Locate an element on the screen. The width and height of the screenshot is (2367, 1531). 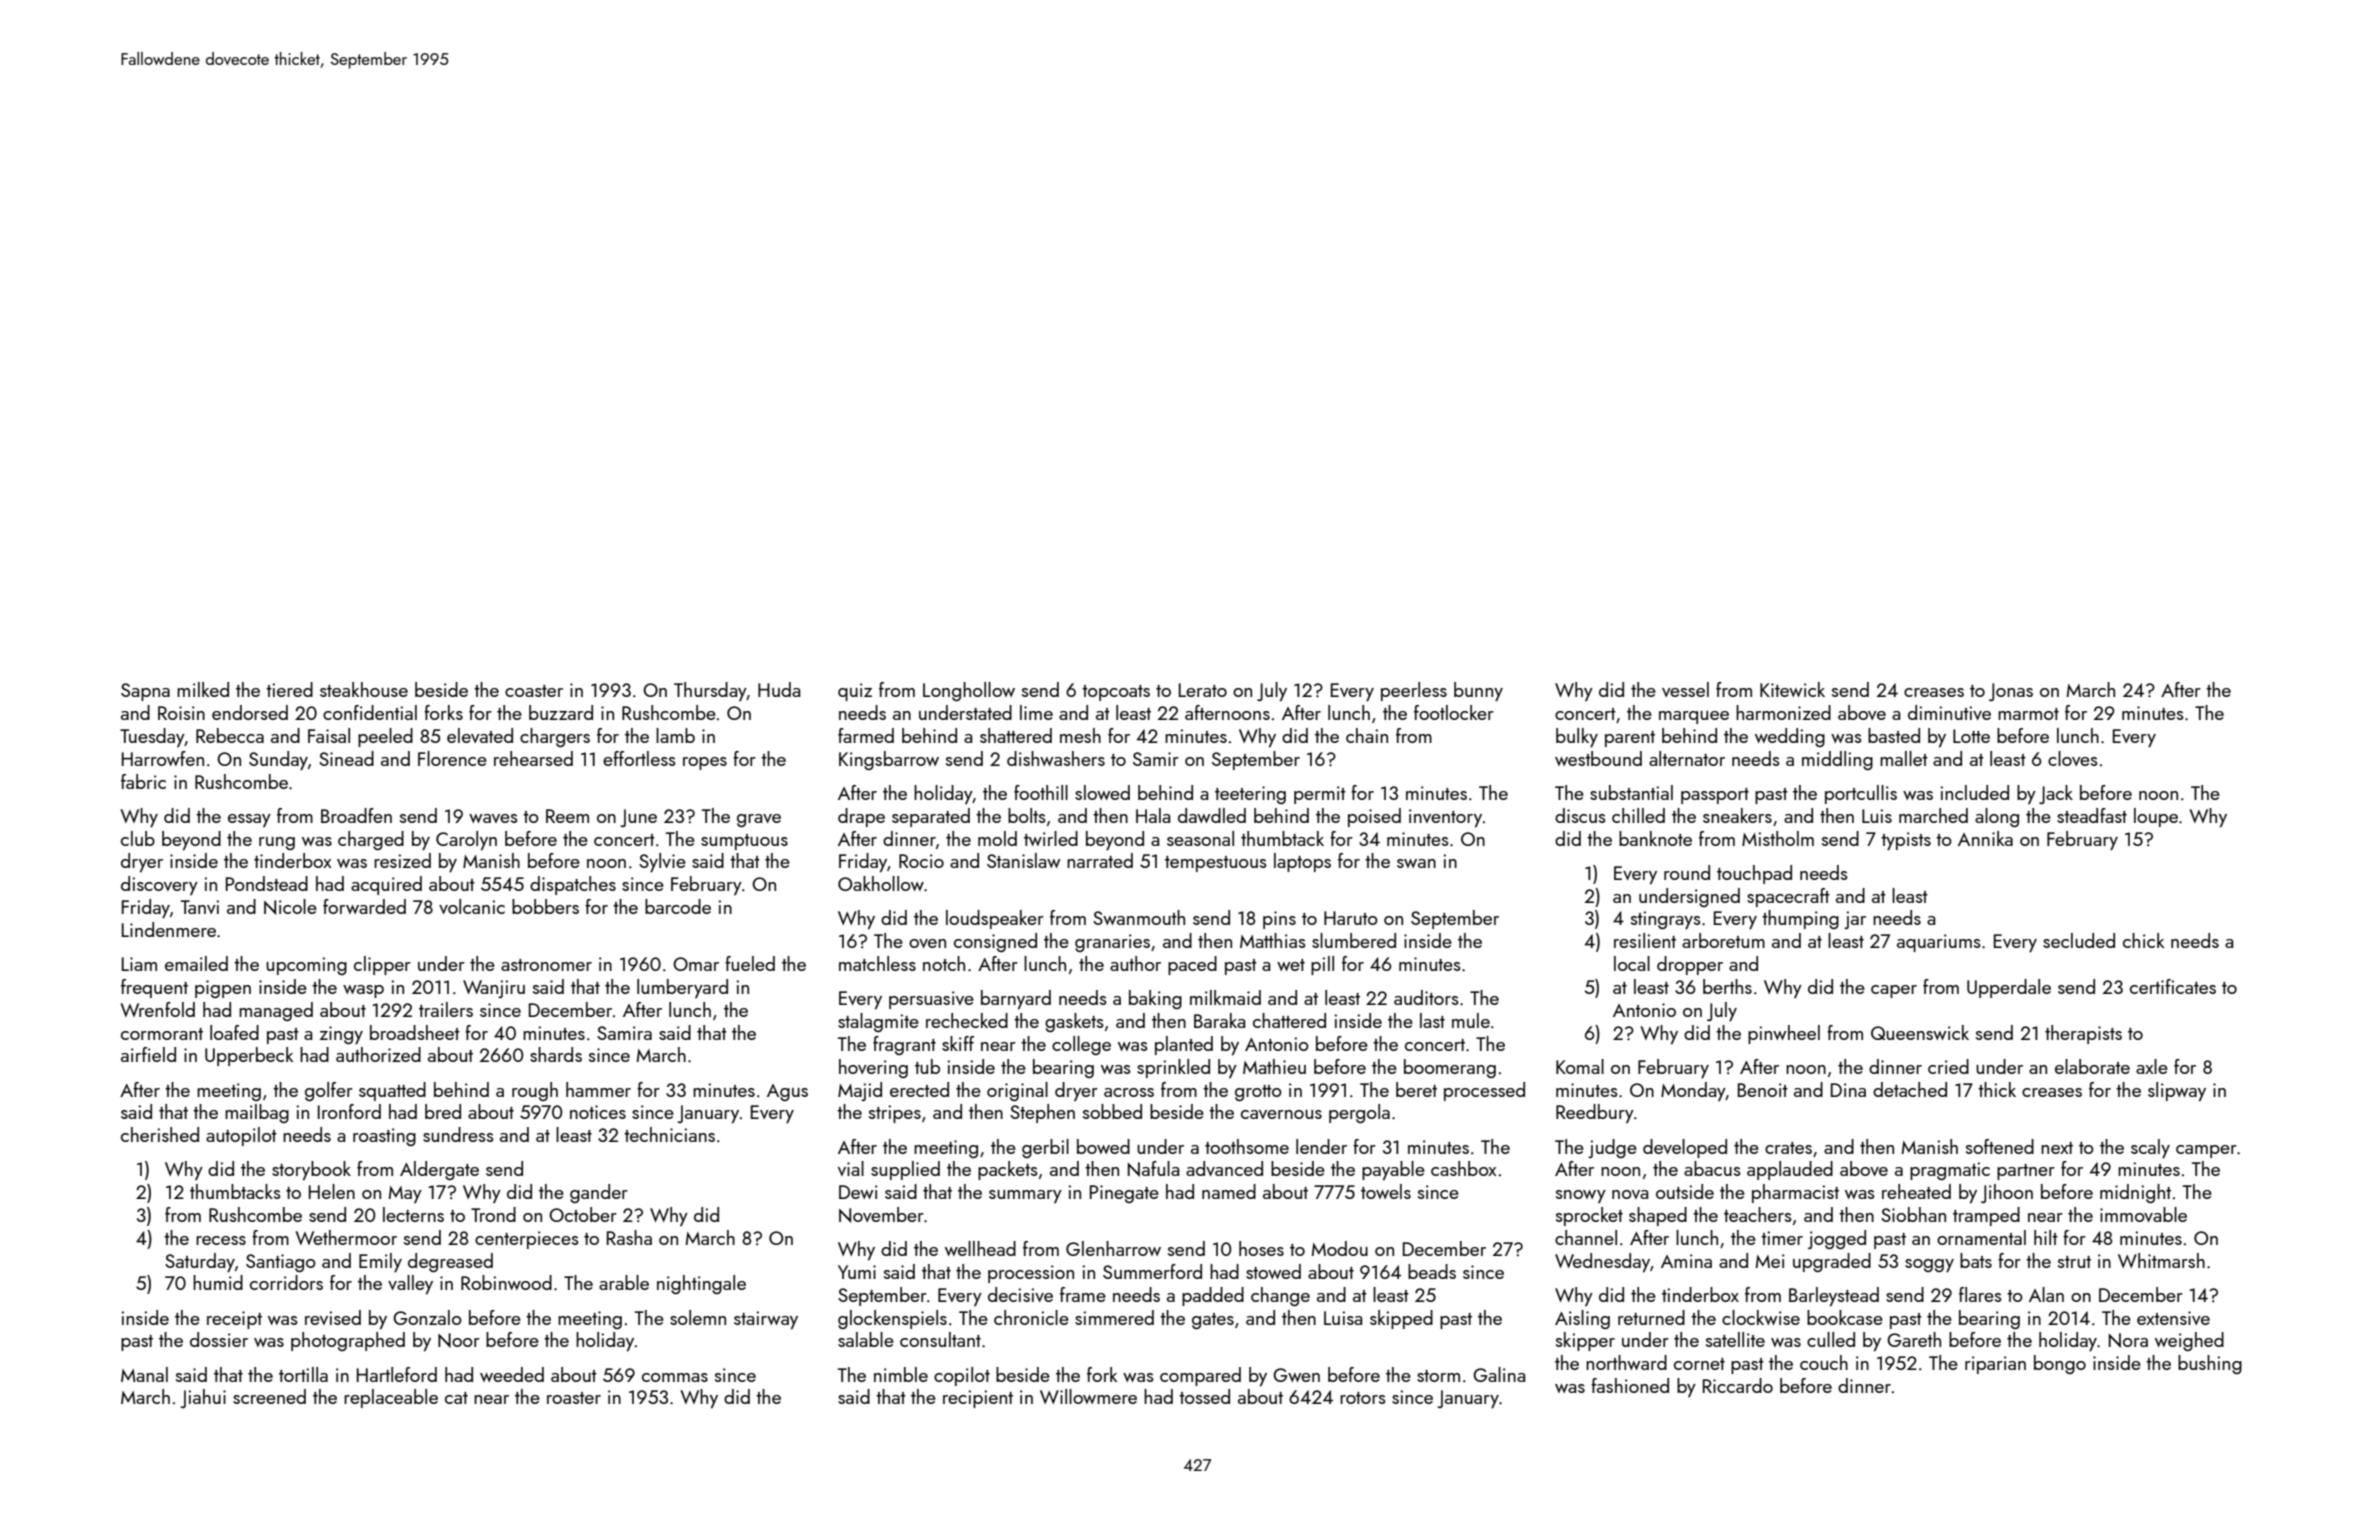
October is located at coordinates (583, 1214).
